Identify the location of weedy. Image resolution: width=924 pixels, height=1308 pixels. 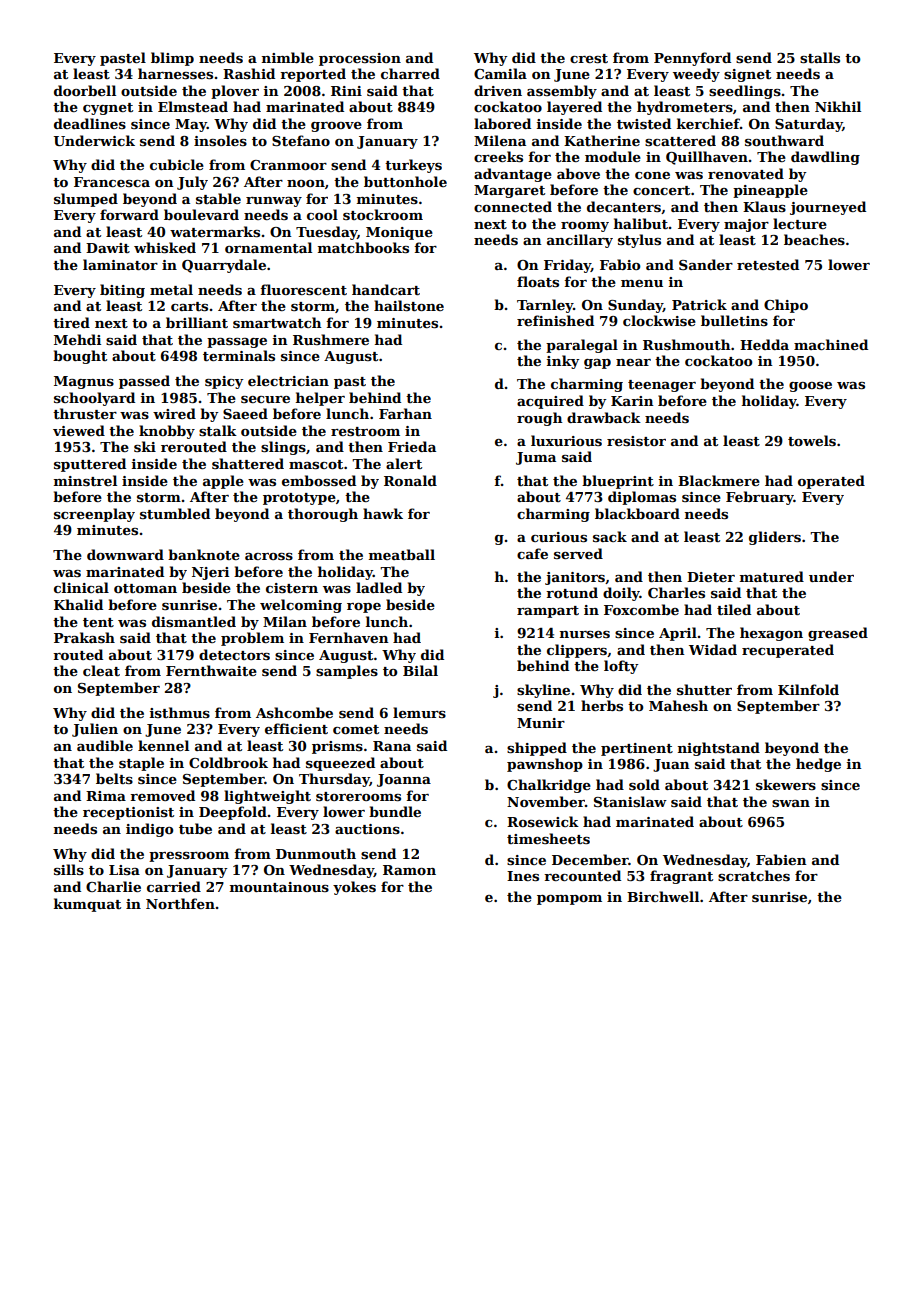
(696, 75).
